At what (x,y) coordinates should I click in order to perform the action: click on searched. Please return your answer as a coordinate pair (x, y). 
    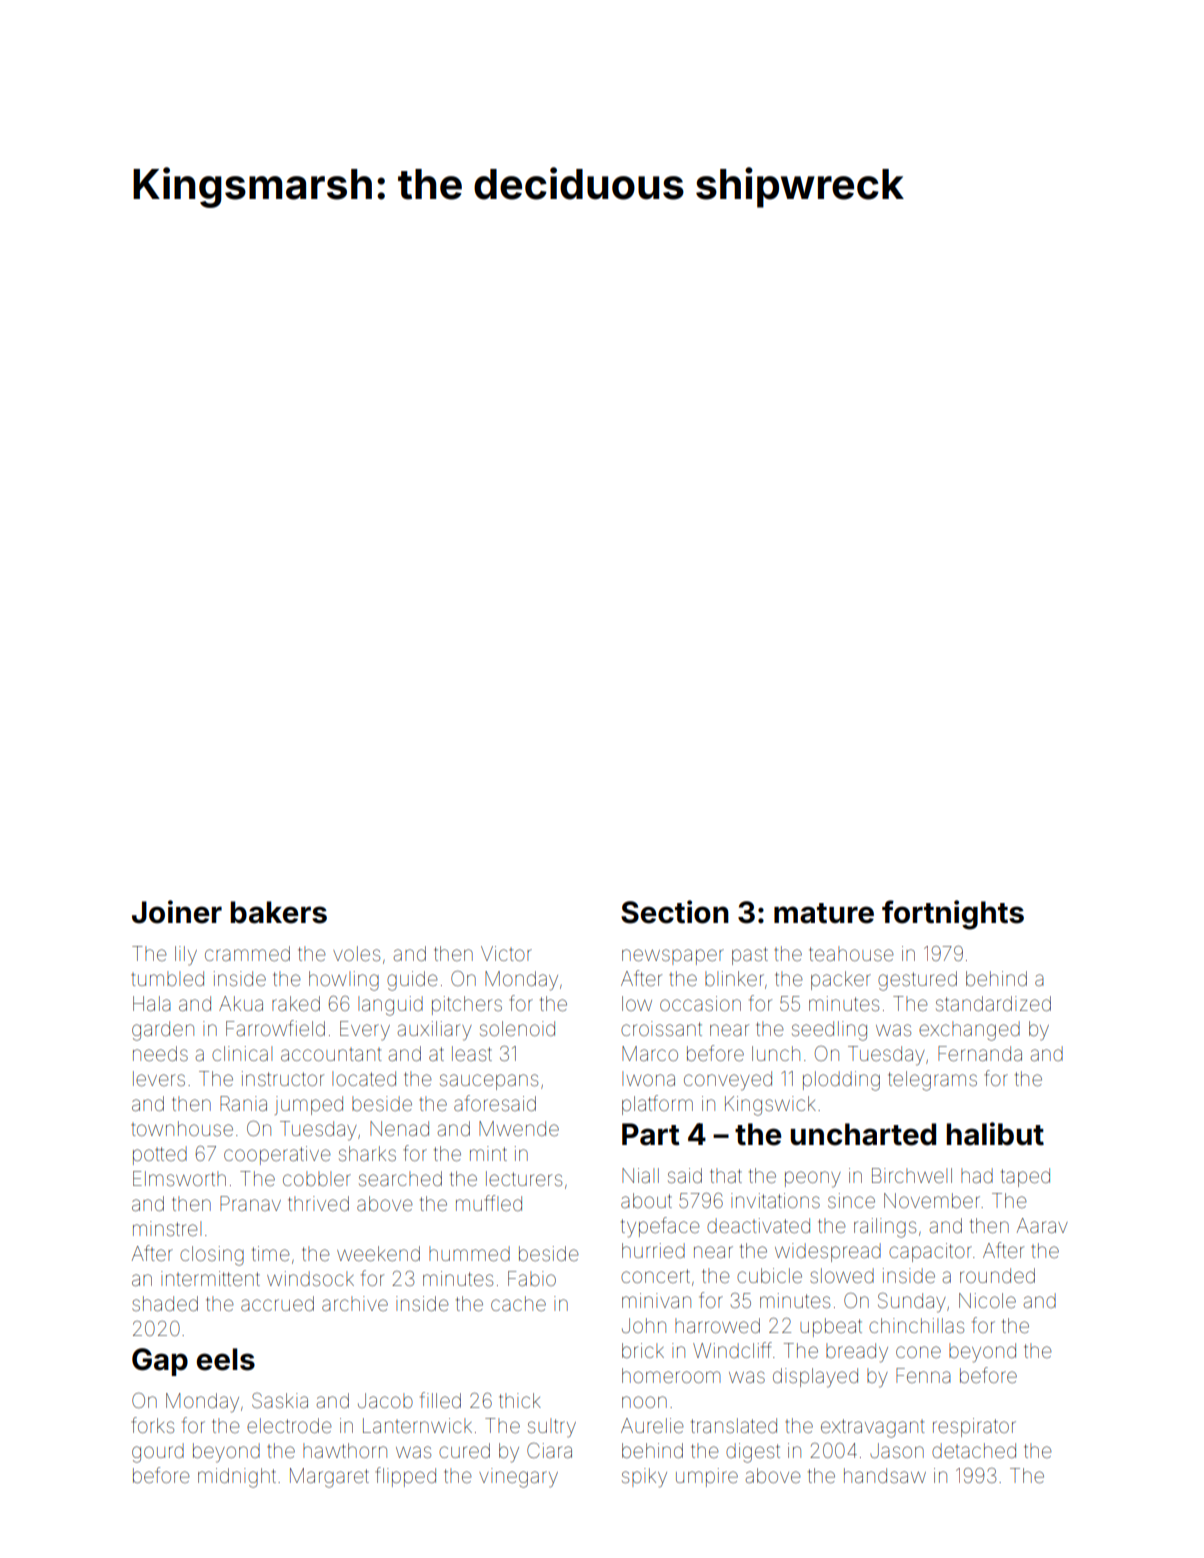
    Looking at the image, I should click on (400, 1178).
